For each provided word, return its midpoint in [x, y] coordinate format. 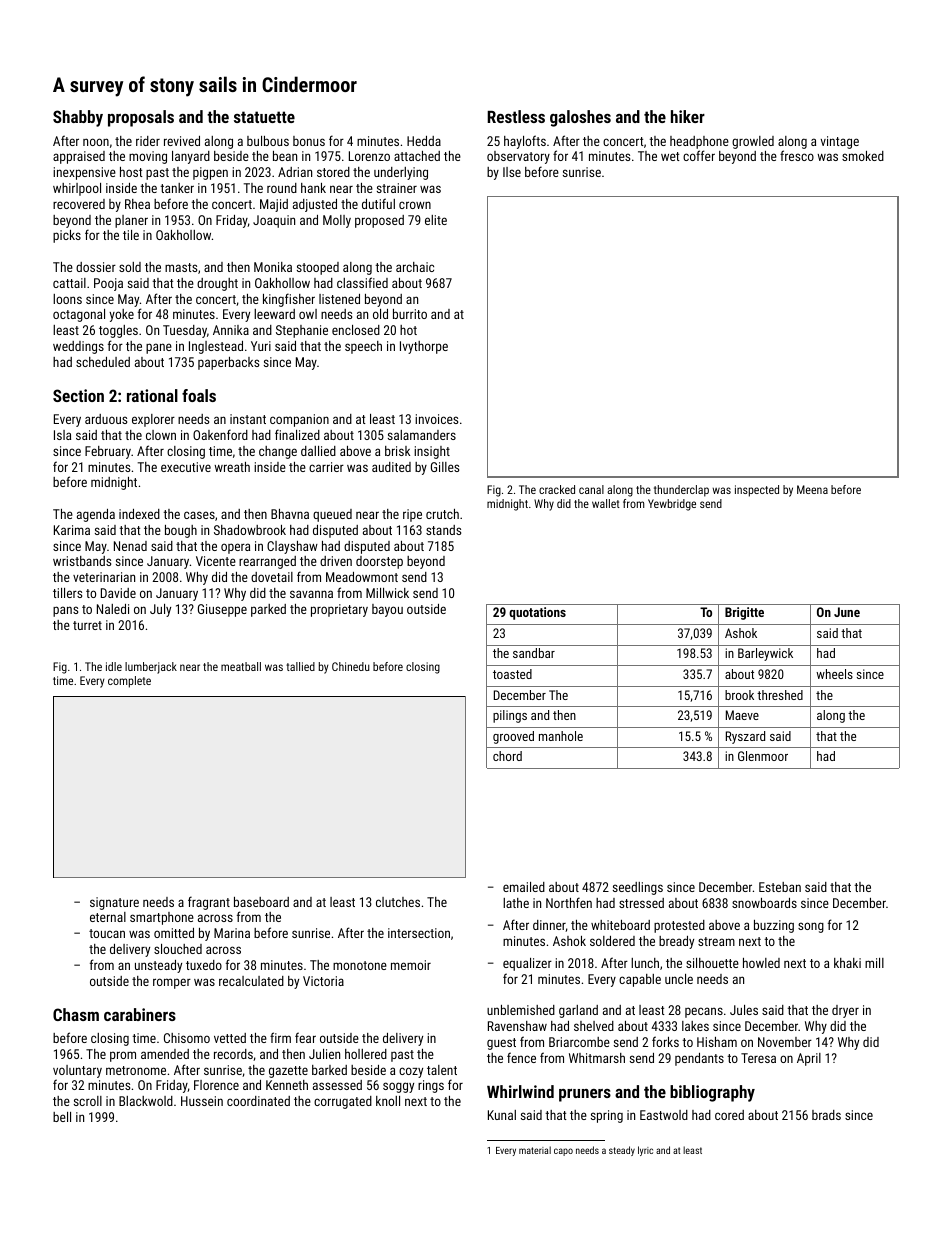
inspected [757, 491]
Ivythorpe [424, 347]
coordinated [258, 1101]
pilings [510, 716]
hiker [688, 116]
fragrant [209, 903]
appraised [79, 157]
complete [129, 682]
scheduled [103, 362]
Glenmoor [763, 756]
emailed [524, 887]
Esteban [780, 887]
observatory [518, 157]
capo [563, 1152]
